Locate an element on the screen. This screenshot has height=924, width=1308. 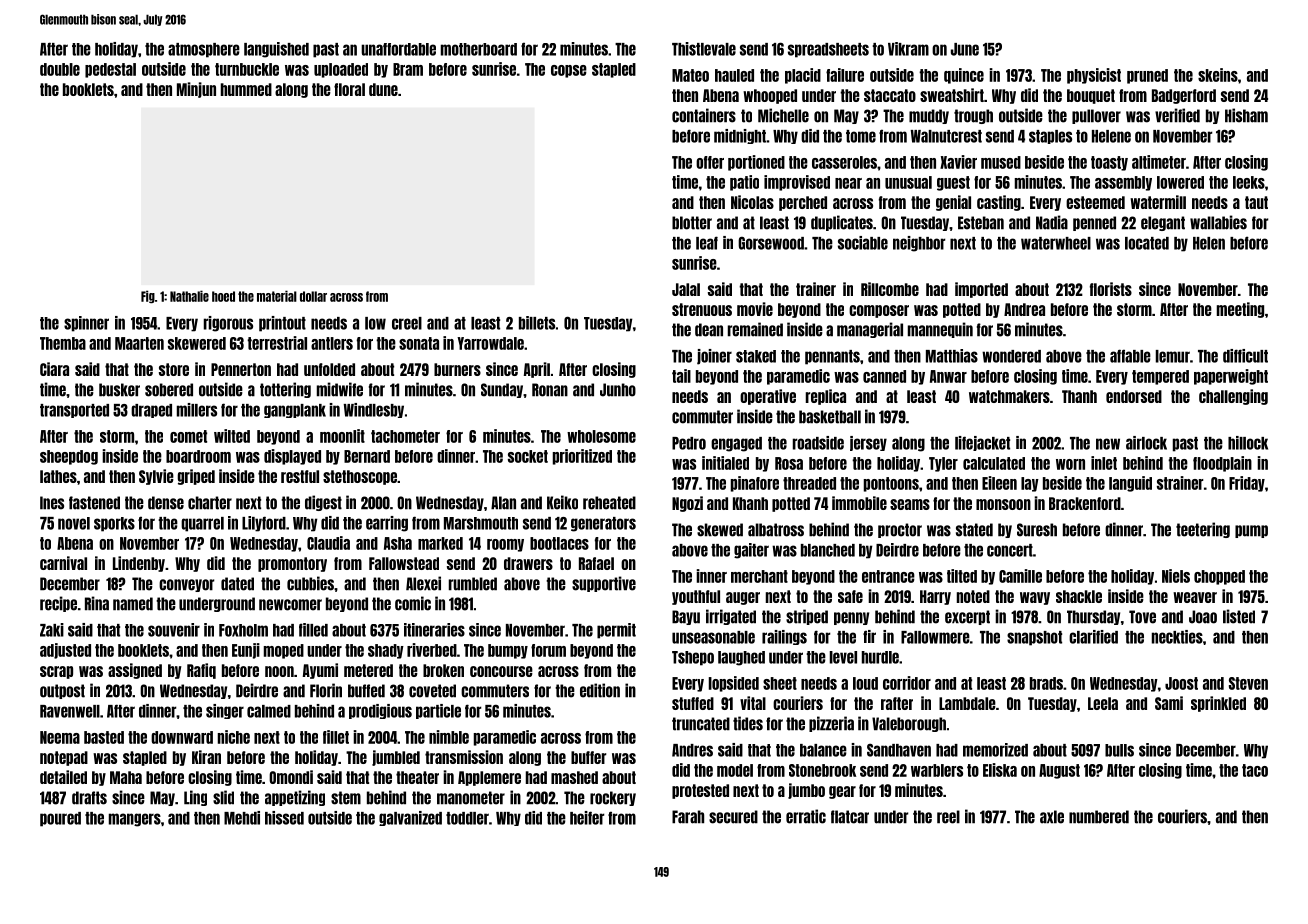
staples is located at coordinates (1050, 137).
